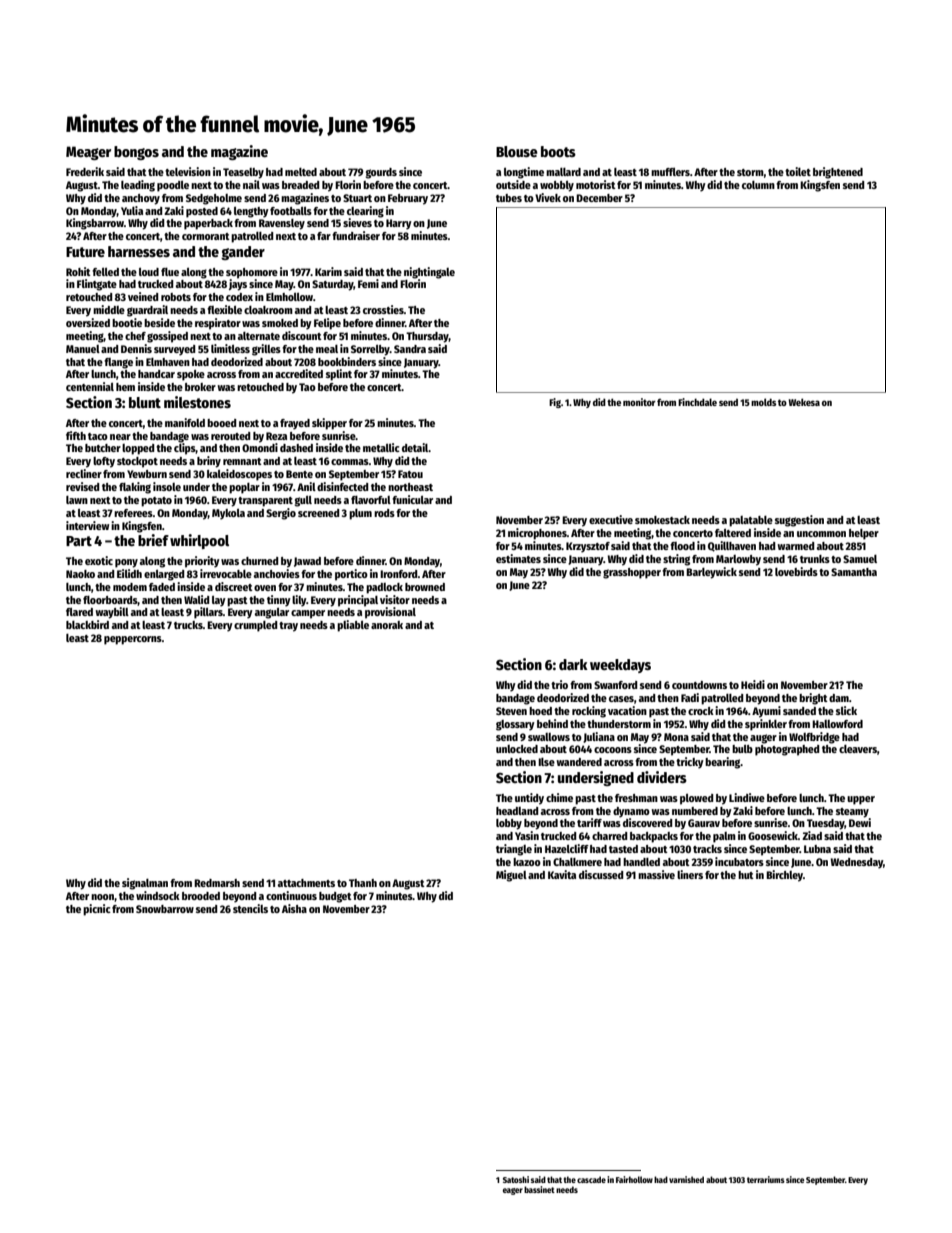 This screenshot has height=1233, width=952. Describe the element at coordinates (250, 908) in the screenshot. I see `stencils` at that location.
